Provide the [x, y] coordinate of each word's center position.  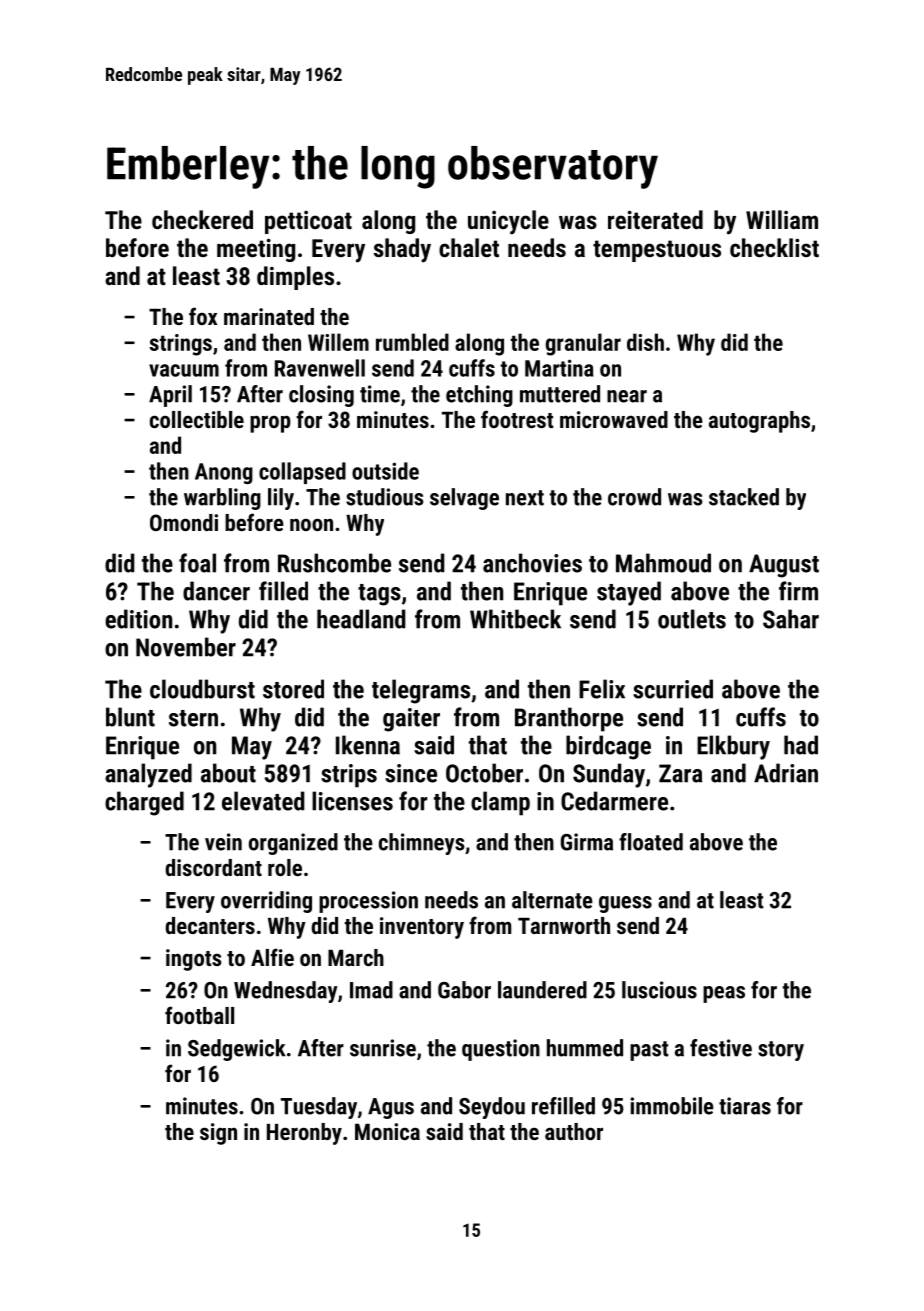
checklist [774, 247]
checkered [202, 219]
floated [651, 842]
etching [479, 396]
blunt [130, 717]
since [411, 773]
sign [218, 1134]
